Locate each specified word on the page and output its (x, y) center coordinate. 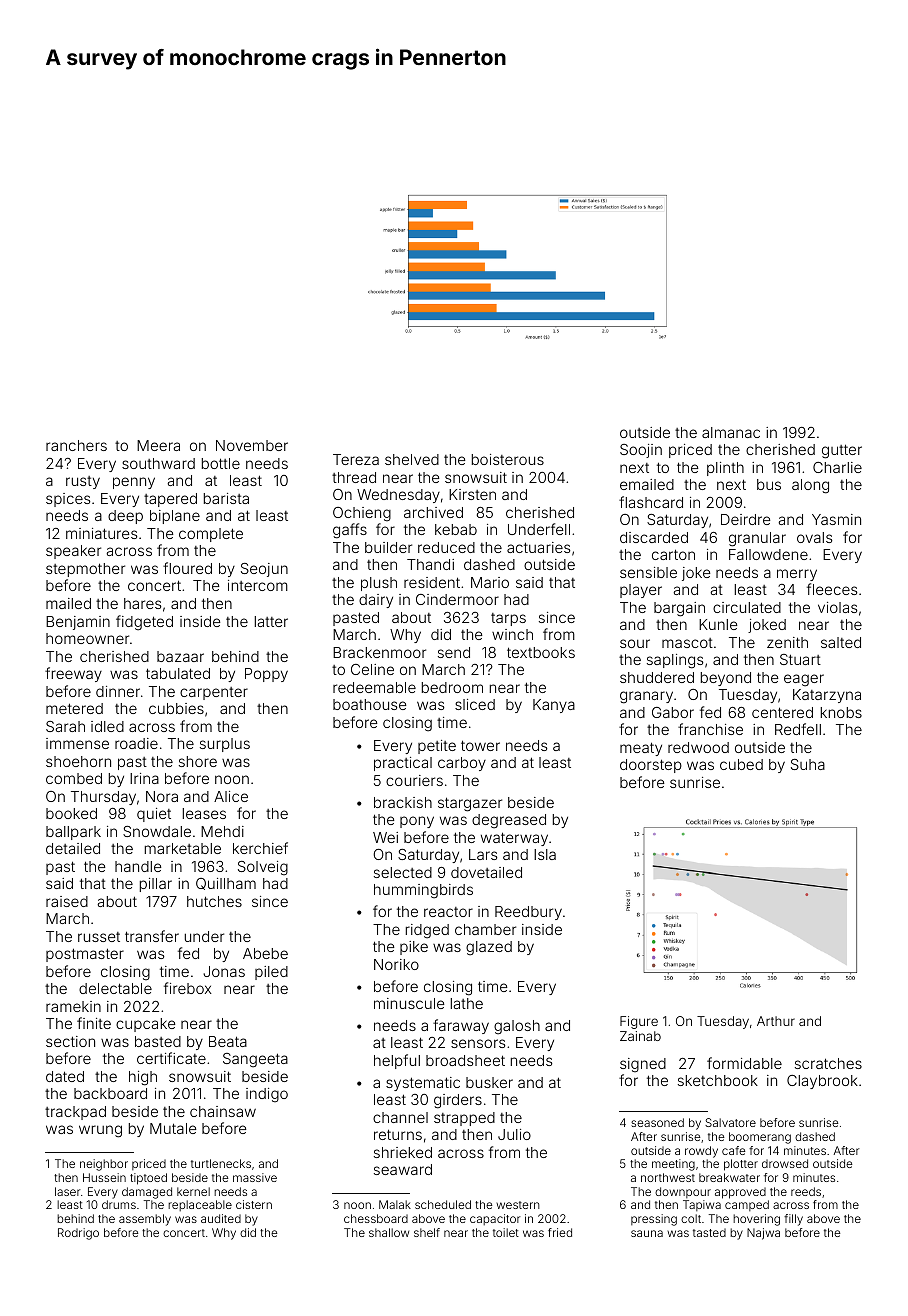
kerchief (260, 848)
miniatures (101, 533)
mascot (687, 643)
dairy (376, 601)
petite (437, 747)
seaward (403, 1169)
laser (68, 1191)
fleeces (832, 589)
